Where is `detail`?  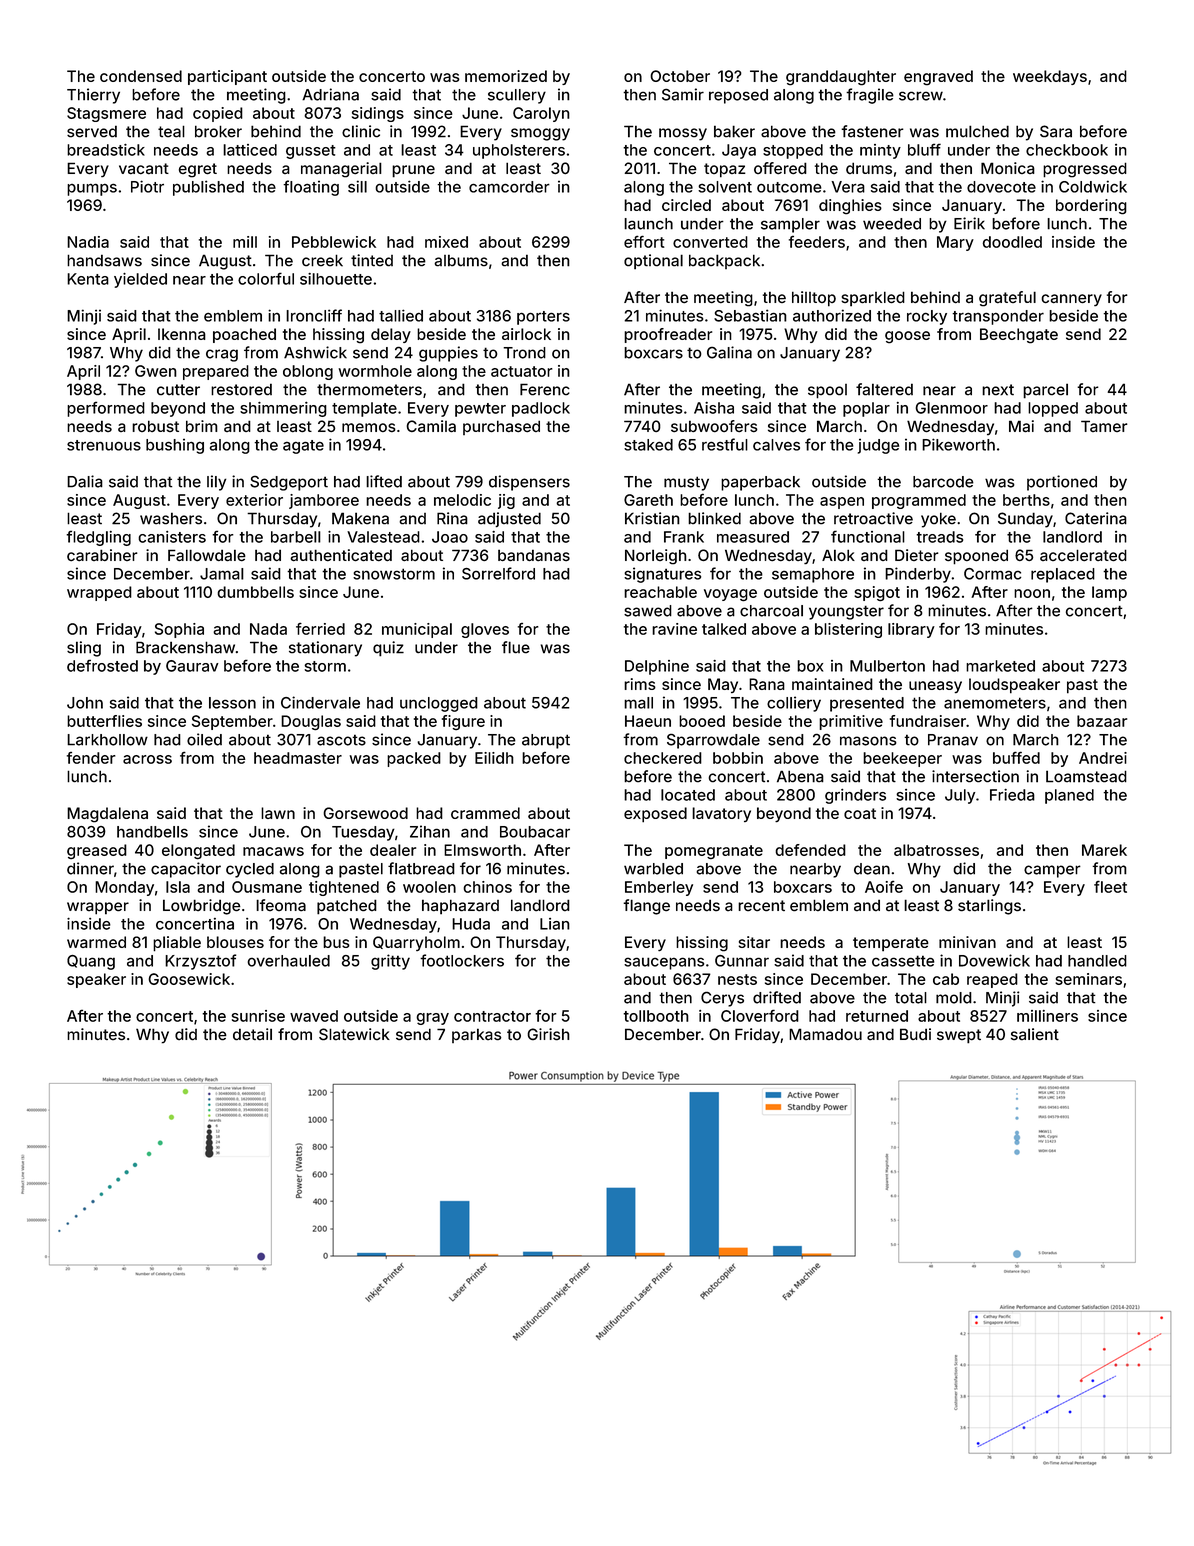 detail is located at coordinates (252, 1034).
